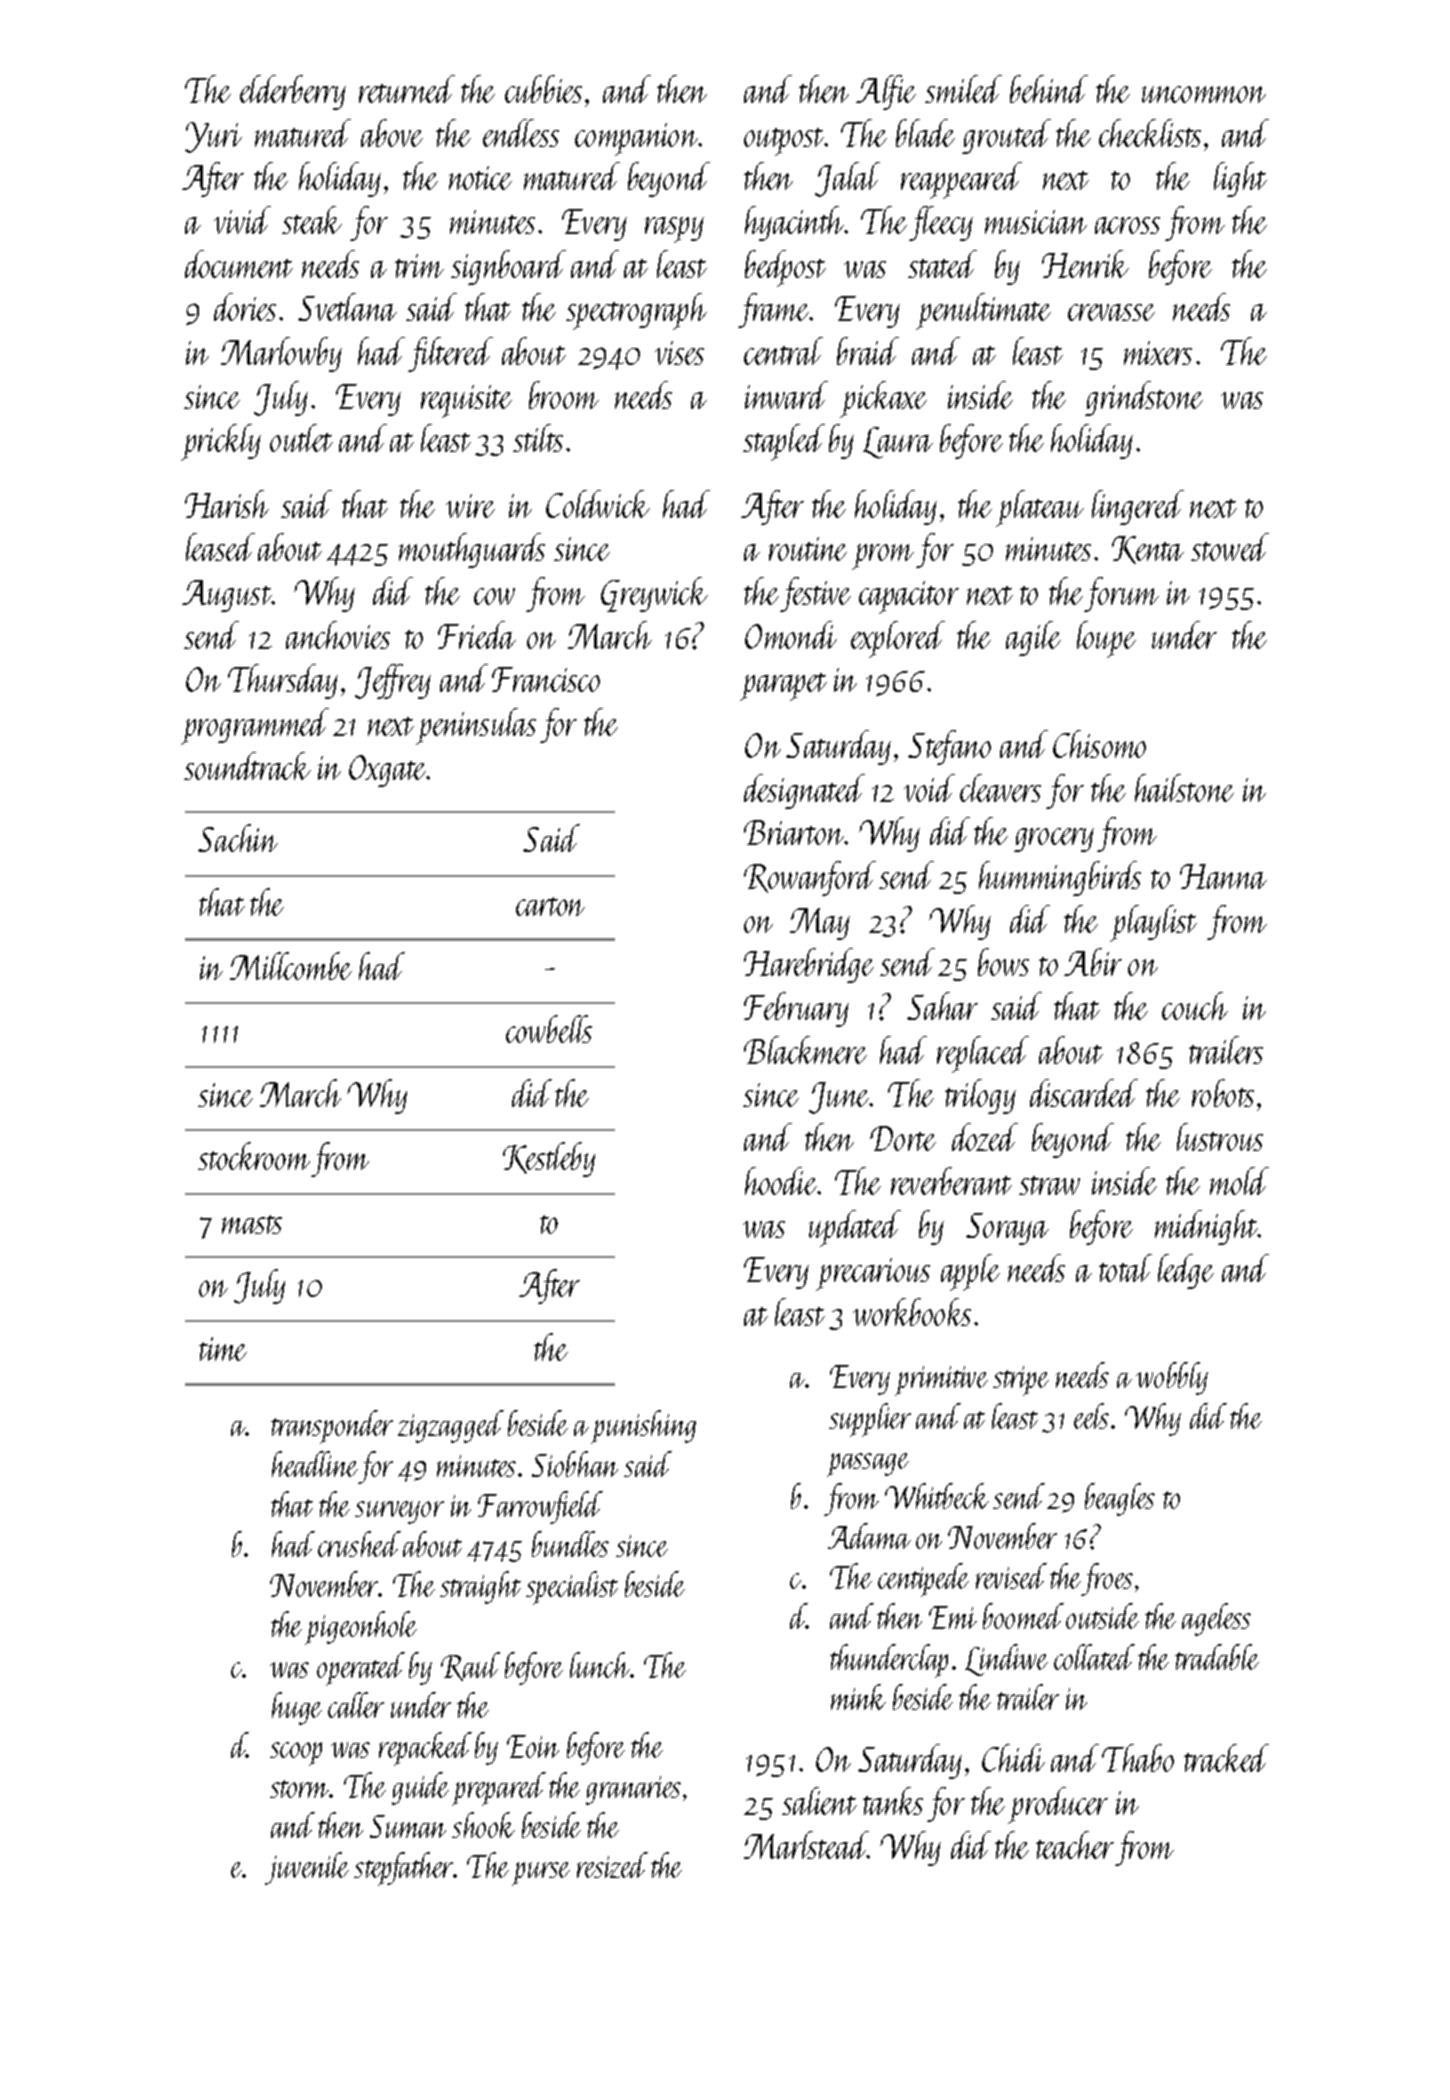 This document has width=1450, height=2100. Describe the element at coordinates (983, 1054) in the document. I see `replaced` at that location.
